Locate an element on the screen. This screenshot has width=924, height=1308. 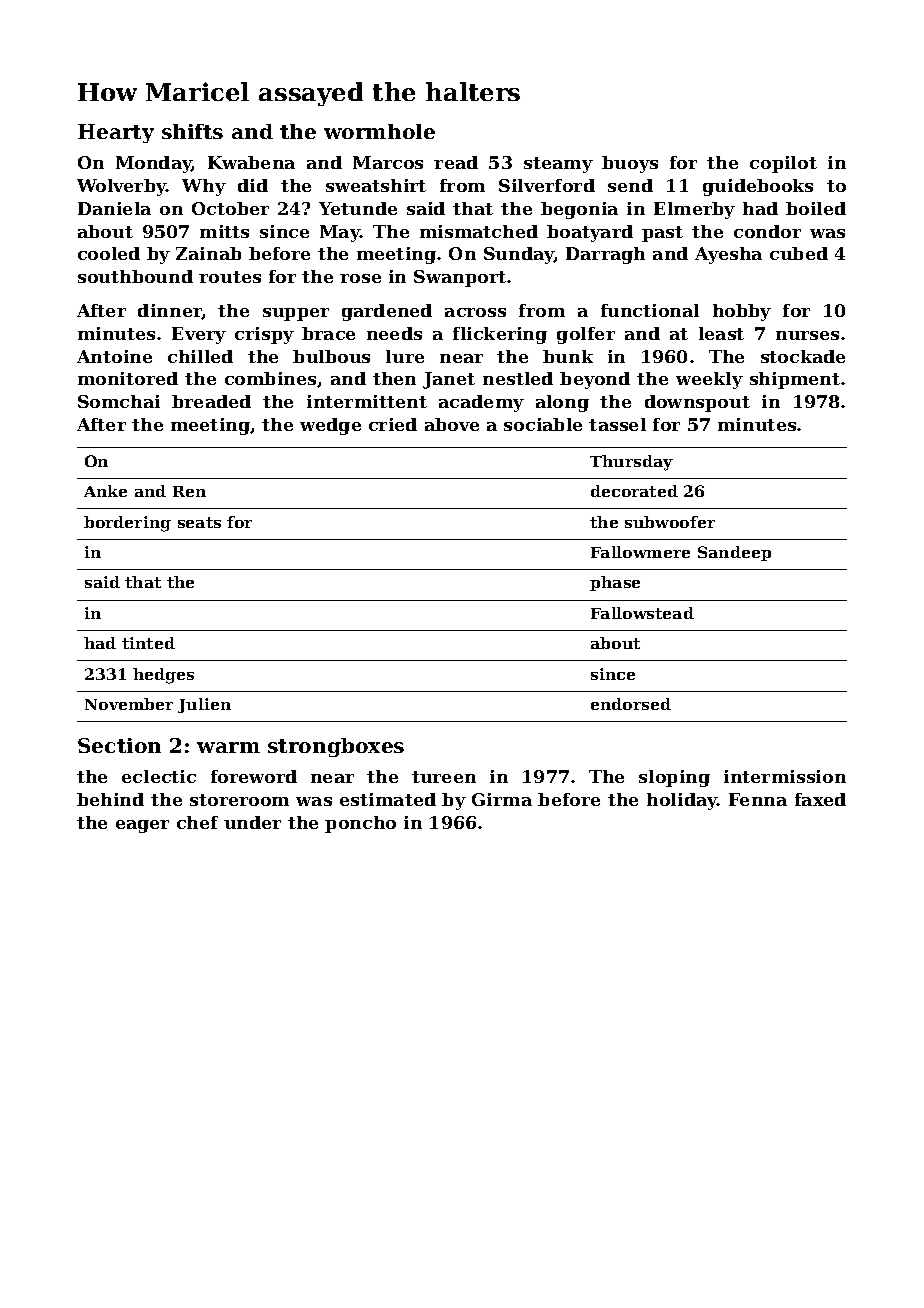
Sandeep is located at coordinates (734, 553).
